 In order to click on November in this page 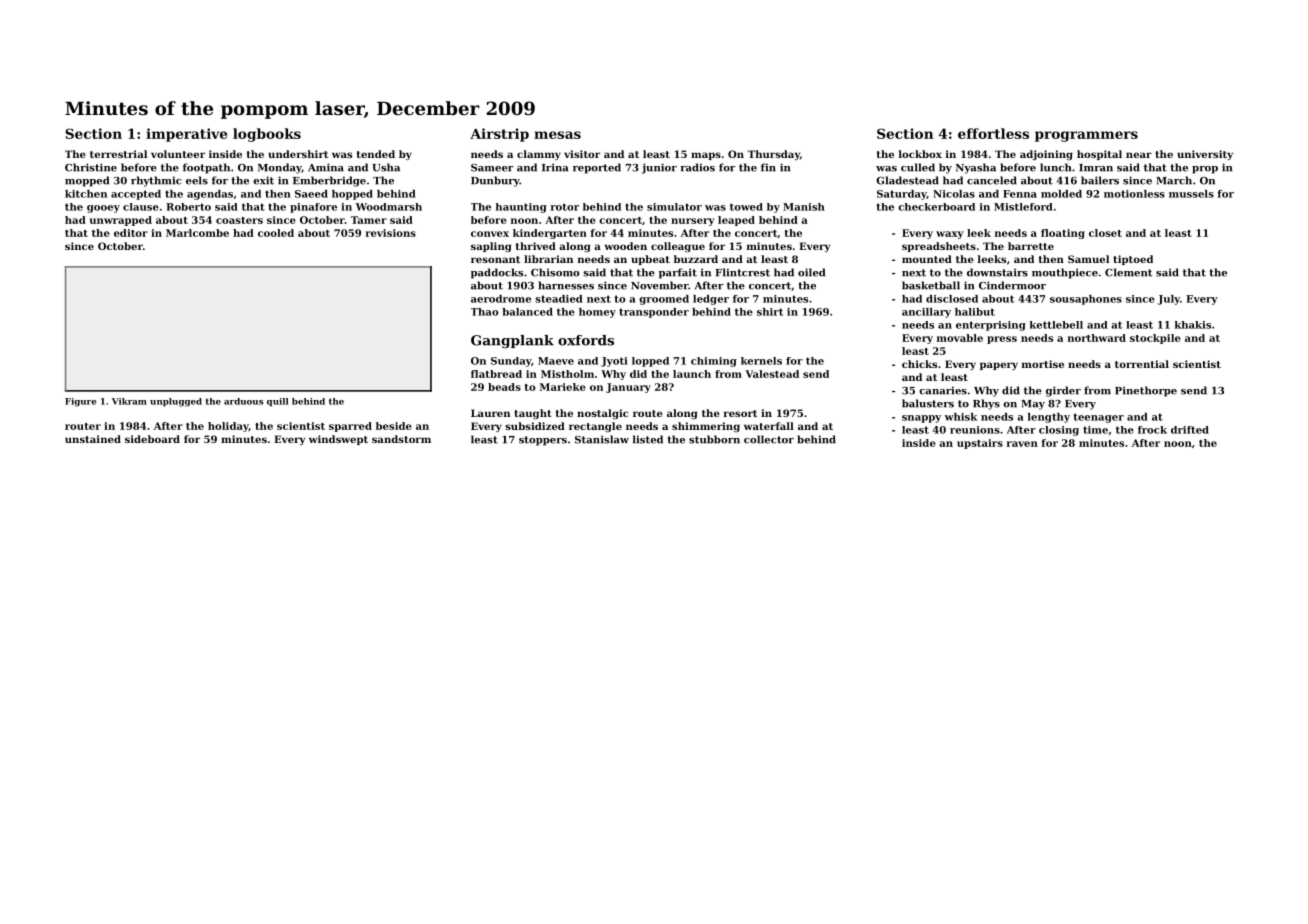, I will do `click(660, 285)`.
